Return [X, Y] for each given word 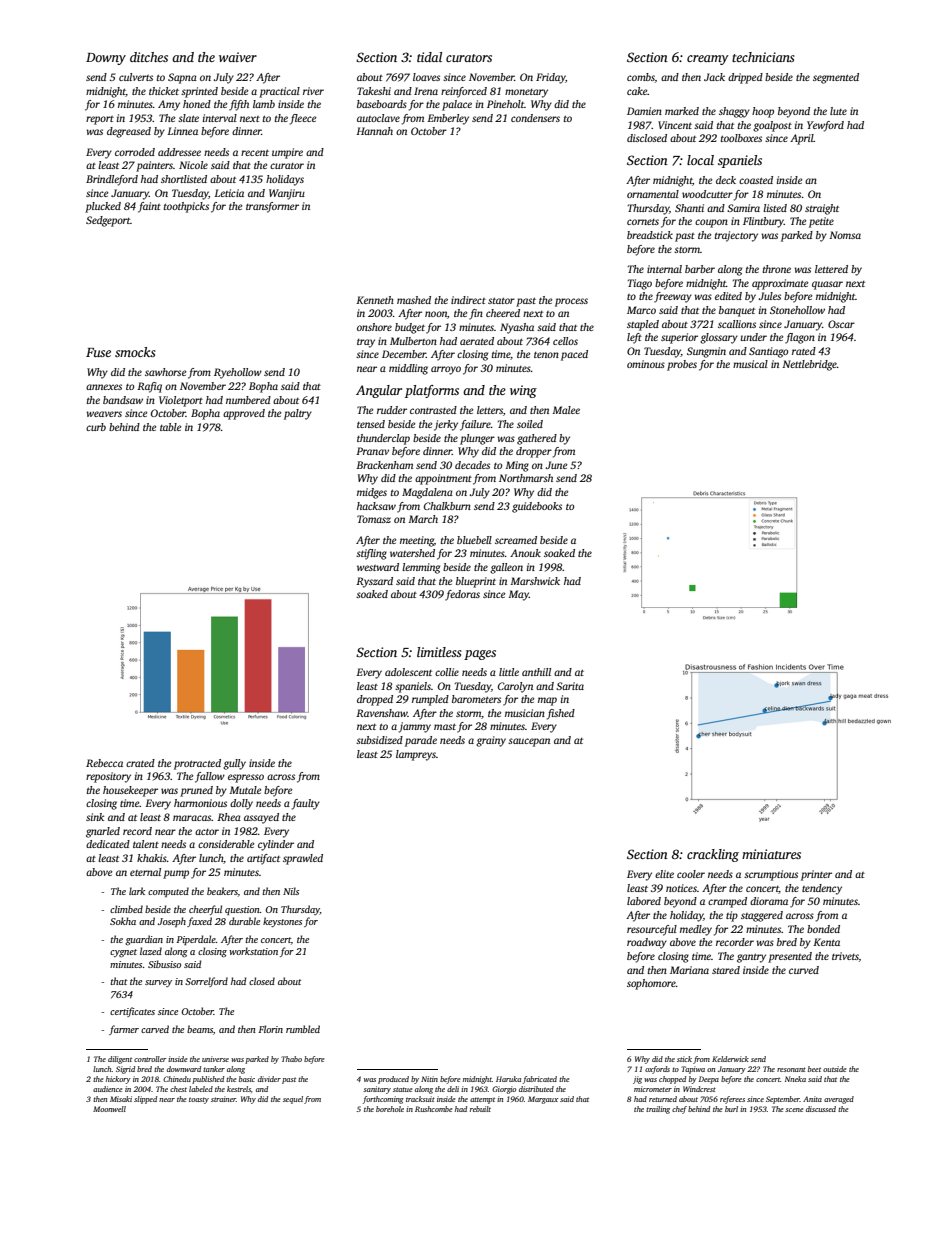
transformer [272, 207]
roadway [647, 943]
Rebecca [104, 763]
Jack [714, 77]
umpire [287, 153]
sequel [293, 1100]
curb [96, 427]
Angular [379, 391]
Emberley [448, 119]
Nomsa [845, 235]
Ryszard [374, 582]
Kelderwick [730, 1059]
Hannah [374, 131]
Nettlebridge [809, 365]
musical [750, 364]
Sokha [123, 921]
